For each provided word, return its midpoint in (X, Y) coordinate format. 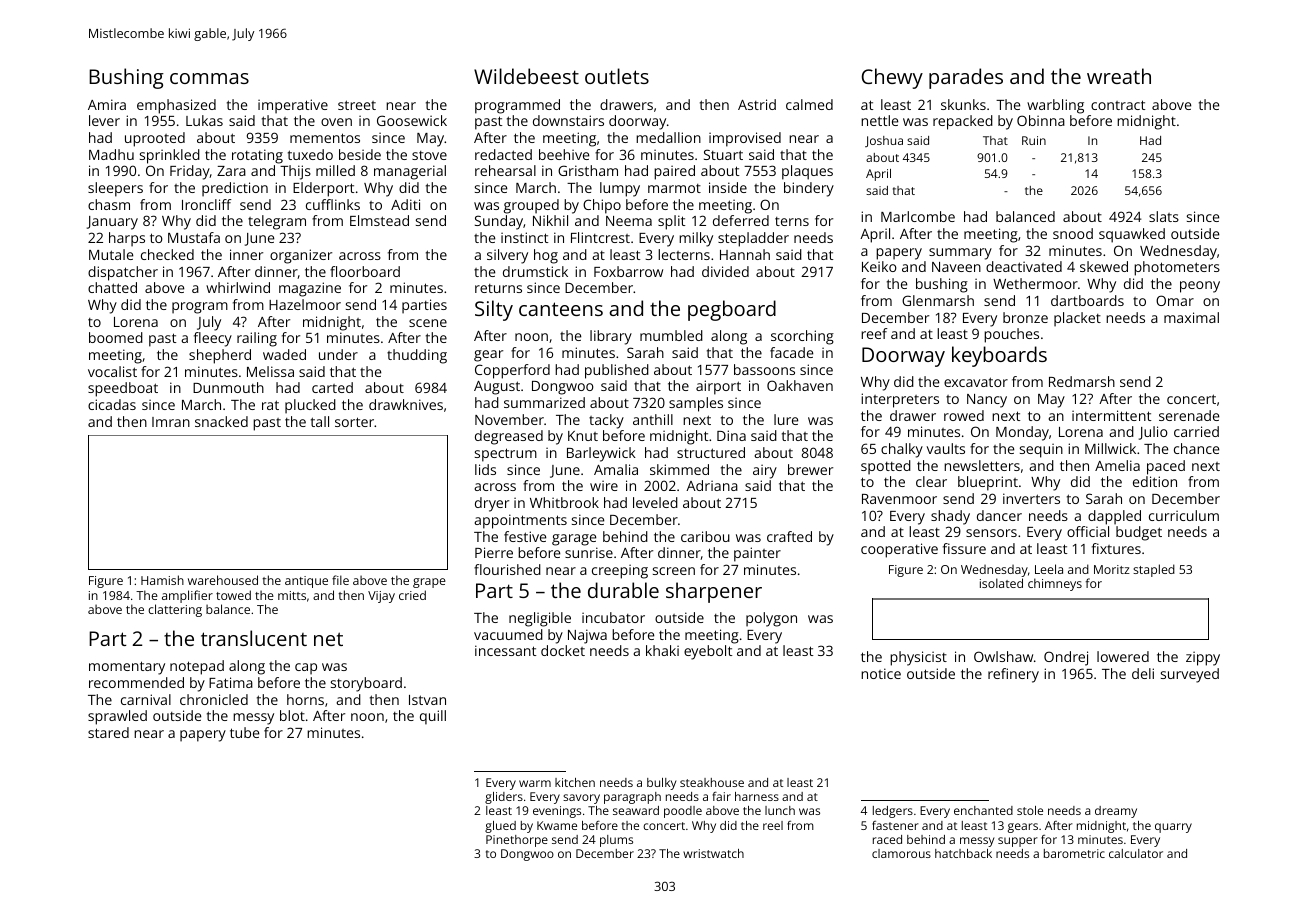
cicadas (112, 404)
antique (306, 582)
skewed (1104, 266)
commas (209, 78)
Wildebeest (526, 76)
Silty (494, 310)
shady (950, 517)
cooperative (899, 550)
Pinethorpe (517, 841)
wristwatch (713, 853)
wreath (1119, 76)
